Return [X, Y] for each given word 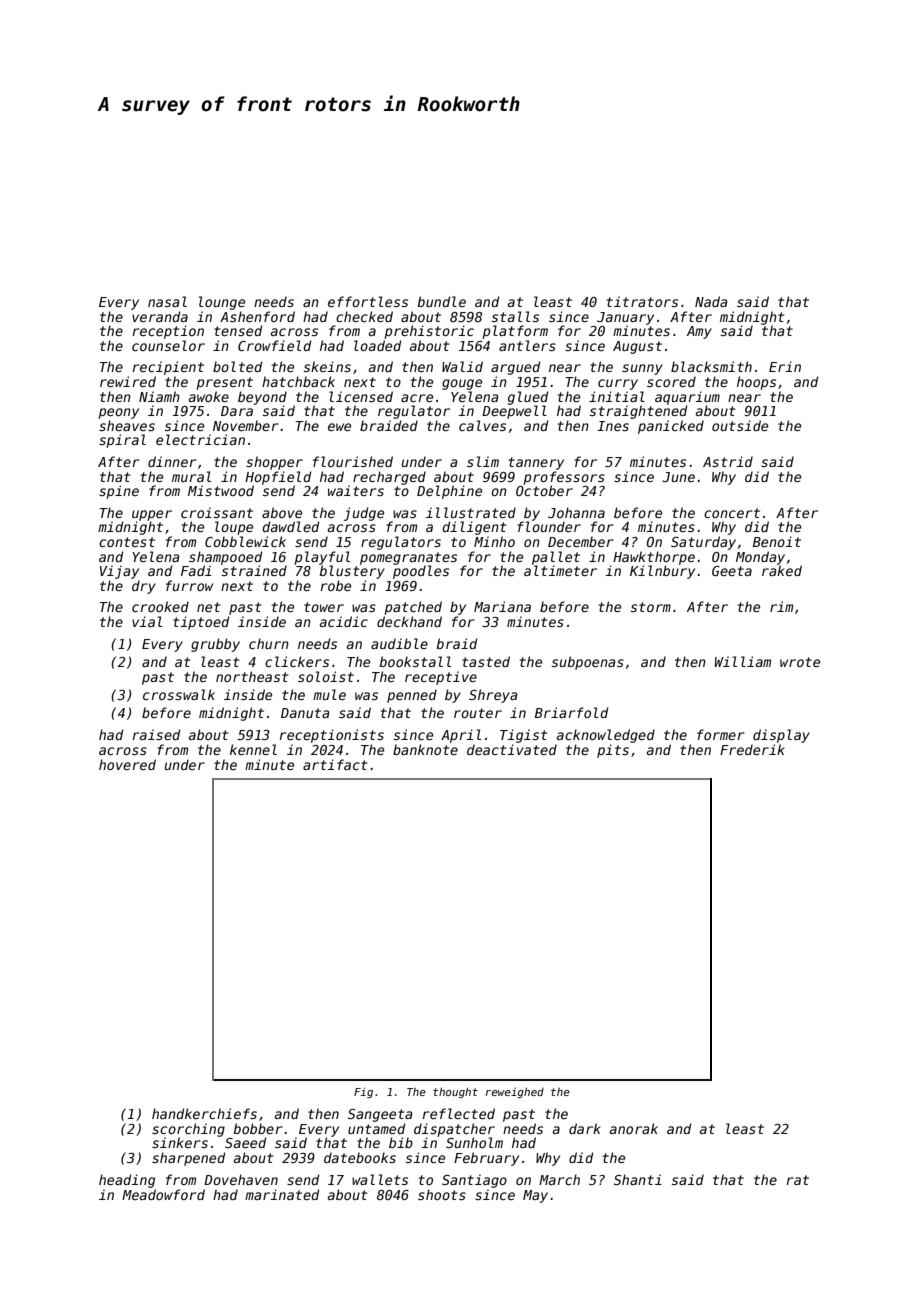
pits [613, 751]
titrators [642, 301]
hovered [127, 764]
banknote [425, 749]
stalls [515, 316]
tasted [486, 661]
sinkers [180, 1142]
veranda [160, 316]
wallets [380, 1179]
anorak [634, 1128]
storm [651, 607]
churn [269, 643]
